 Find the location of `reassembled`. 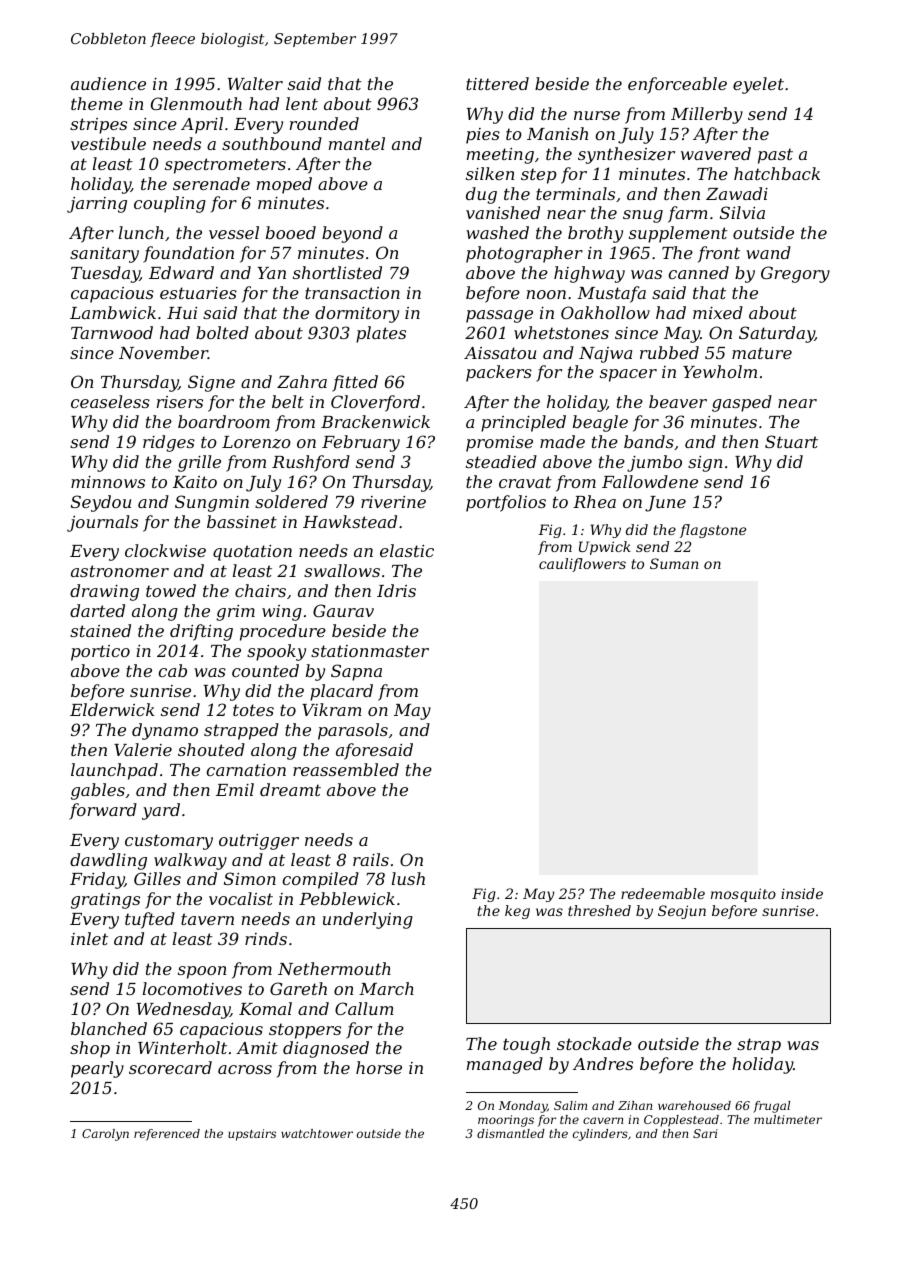

reassembled is located at coordinates (346, 769).
